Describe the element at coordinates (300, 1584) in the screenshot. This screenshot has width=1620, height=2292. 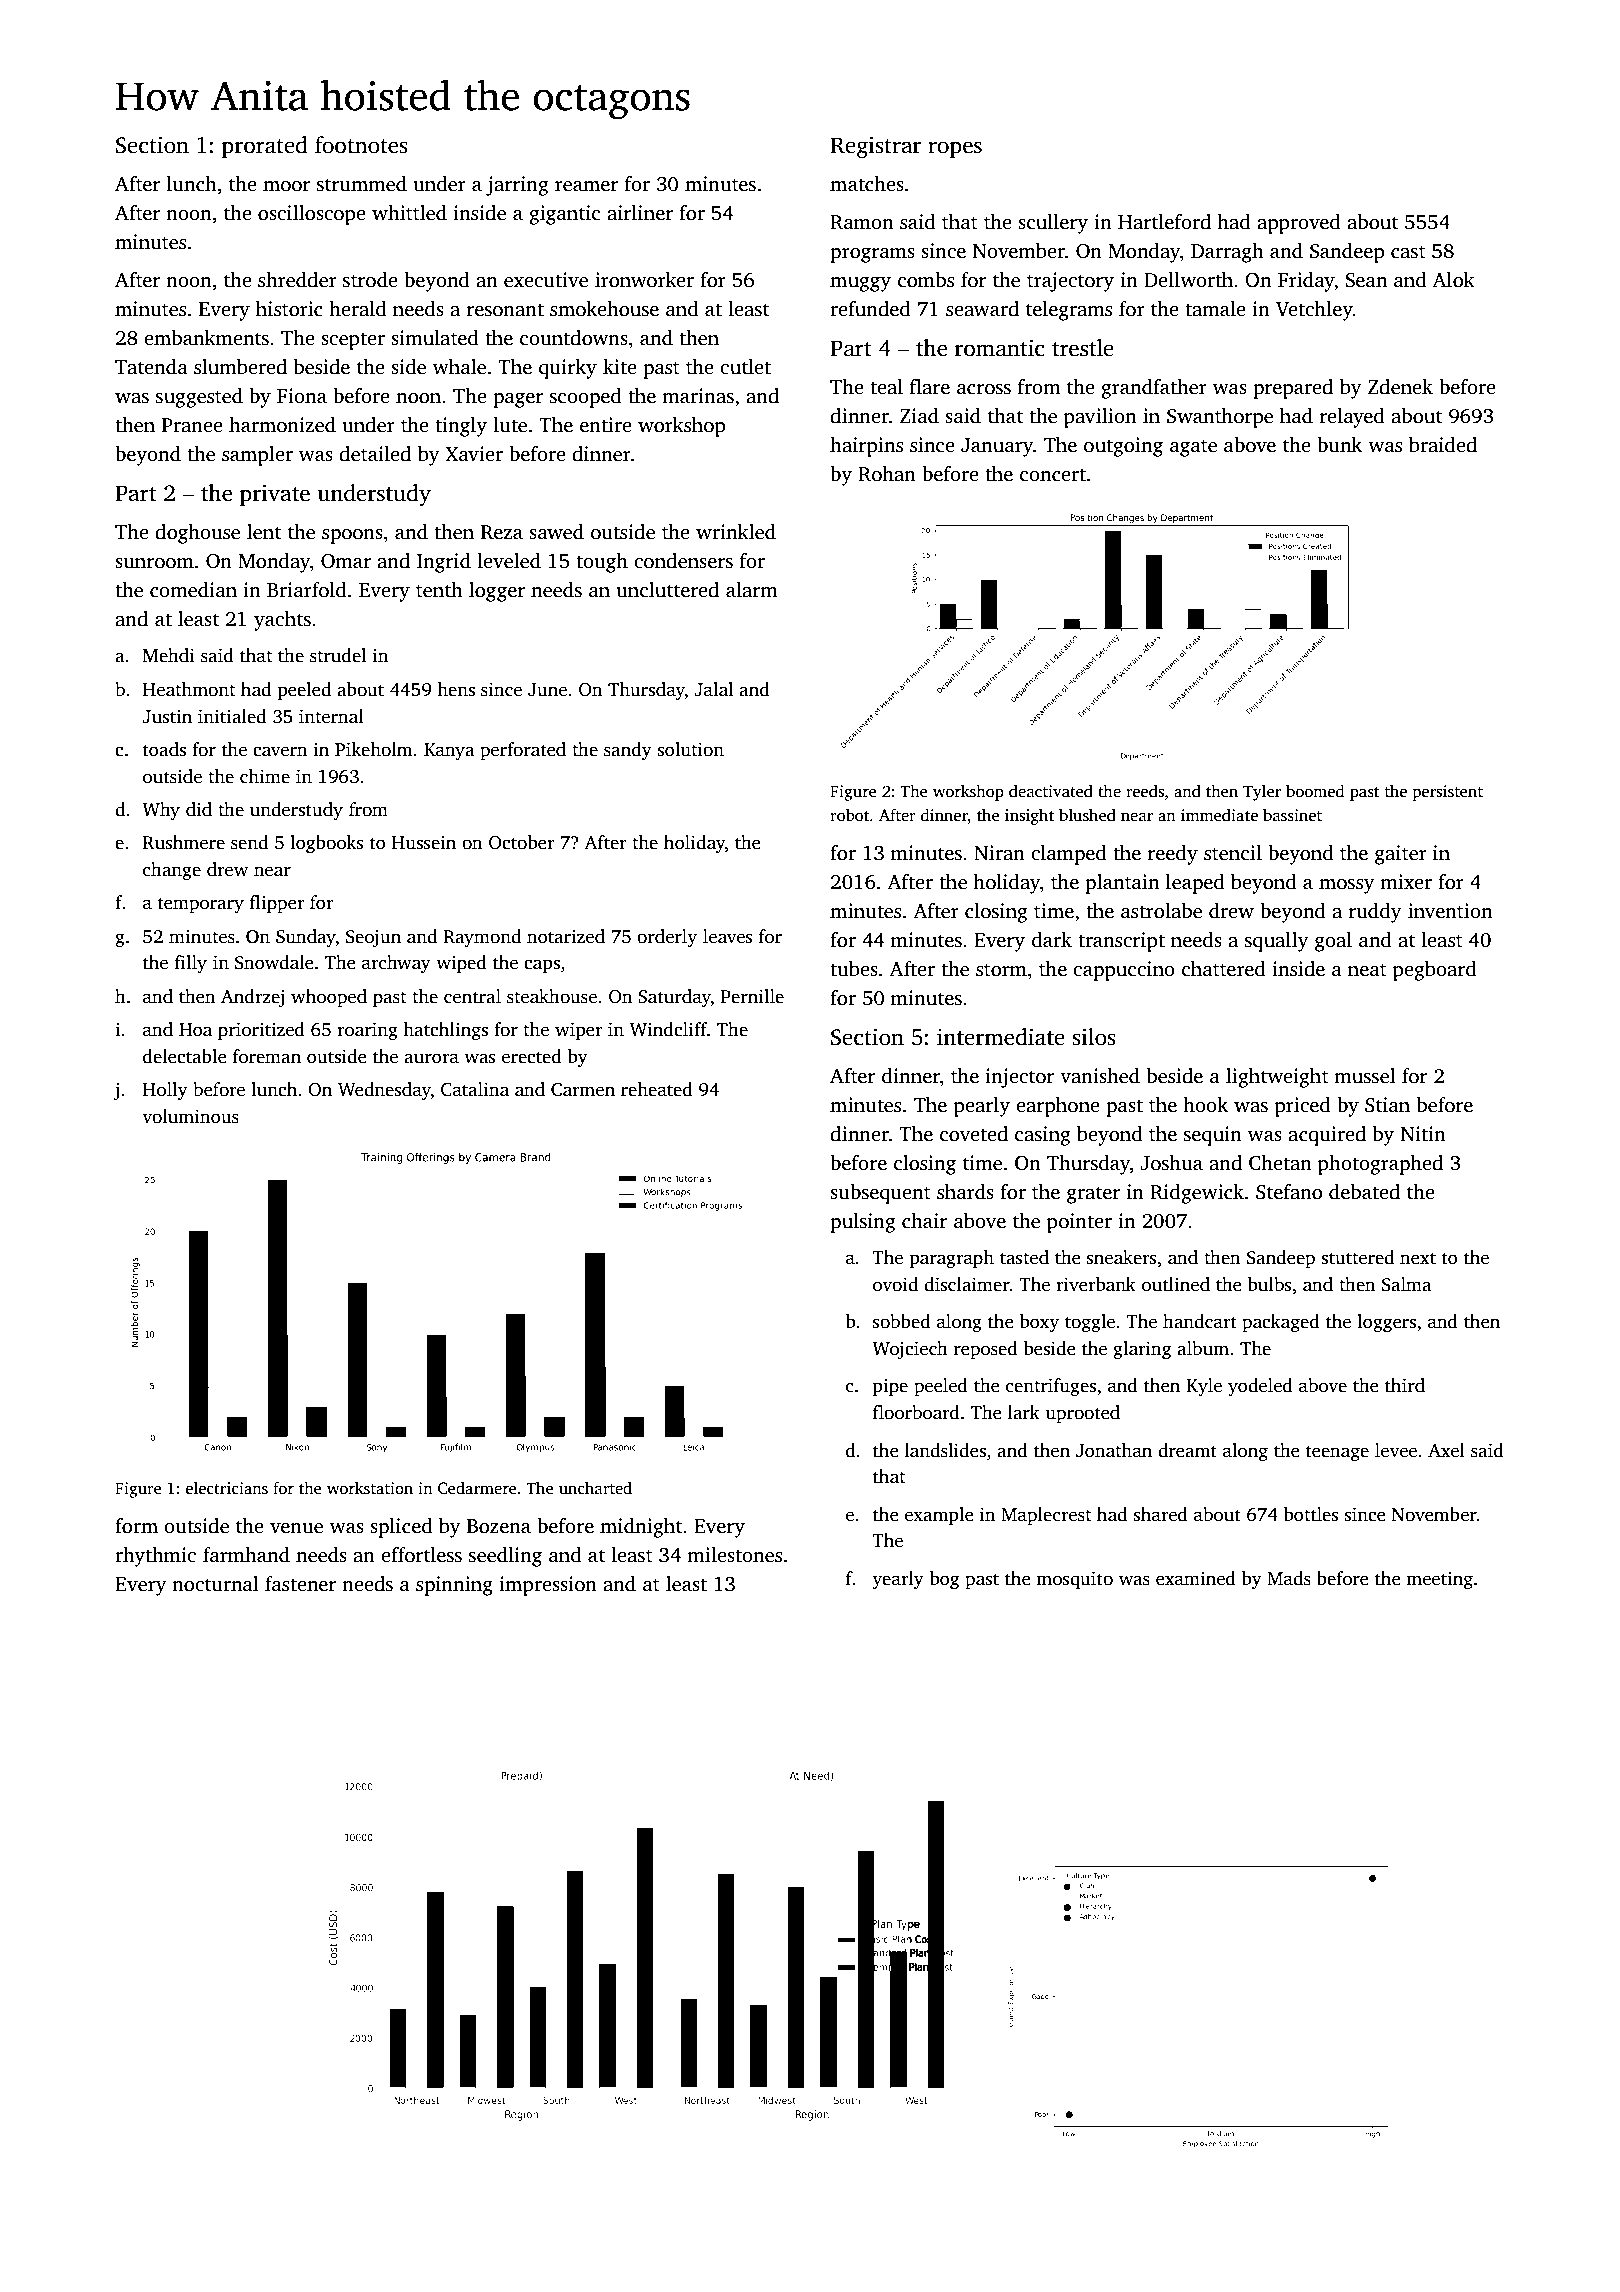
I see `fastener` at that location.
